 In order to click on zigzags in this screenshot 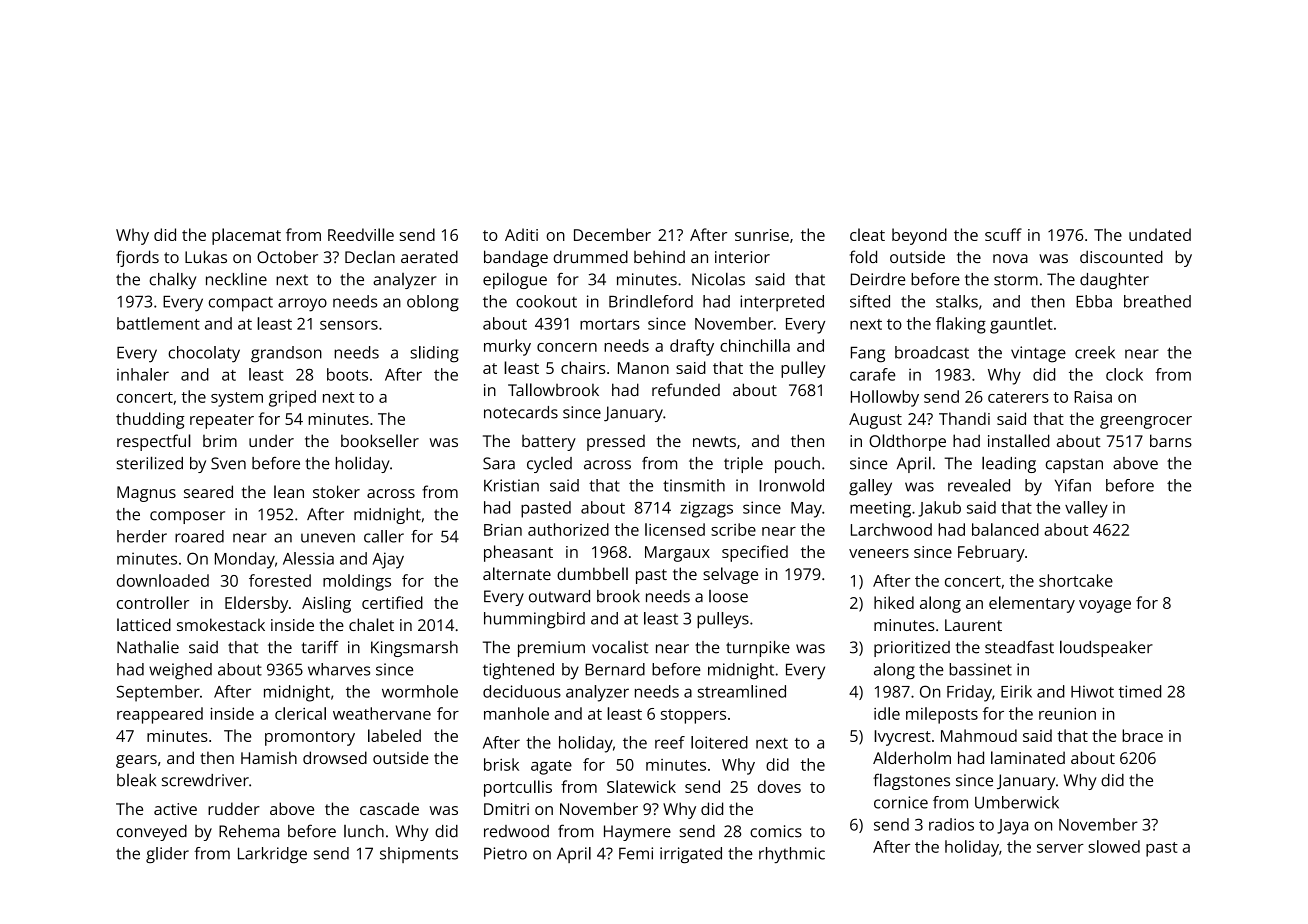, I will do `click(706, 509)`.
